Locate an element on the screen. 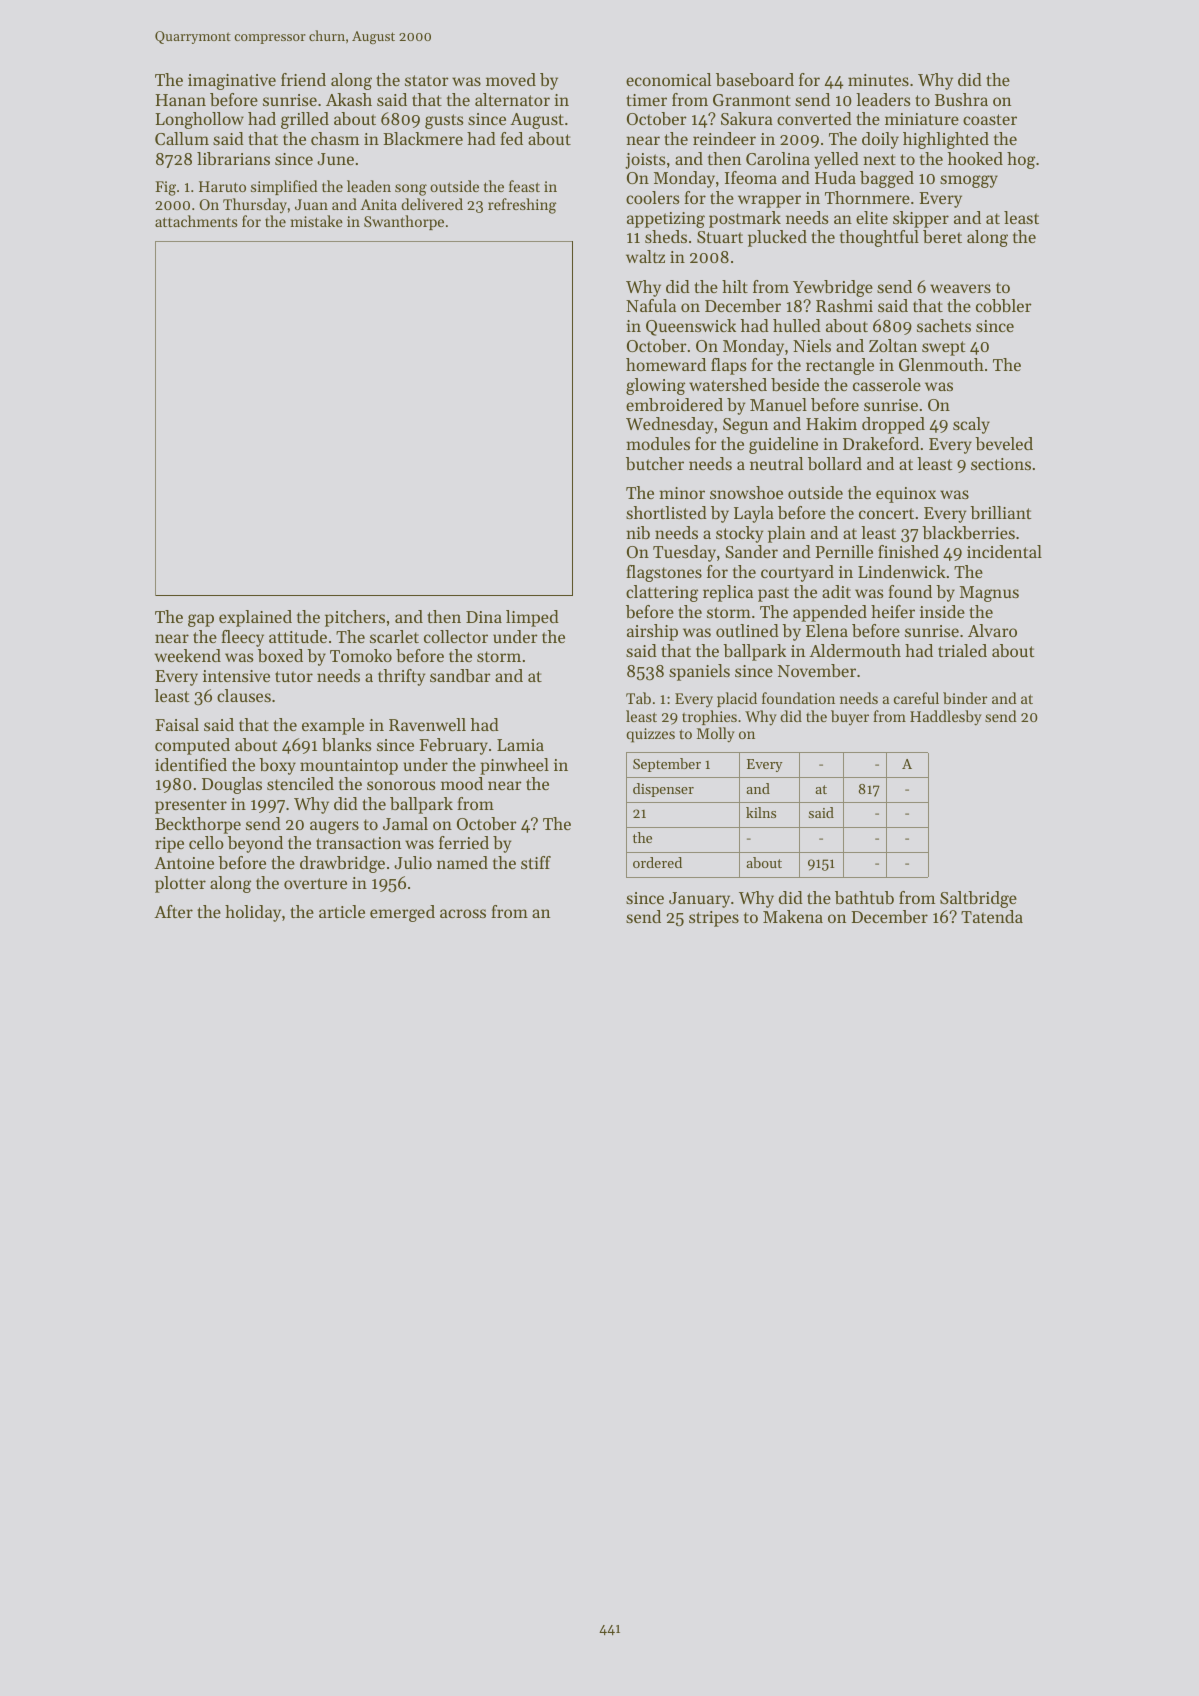 Image resolution: width=1199 pixels, height=1696 pixels. Juan is located at coordinates (311, 204).
